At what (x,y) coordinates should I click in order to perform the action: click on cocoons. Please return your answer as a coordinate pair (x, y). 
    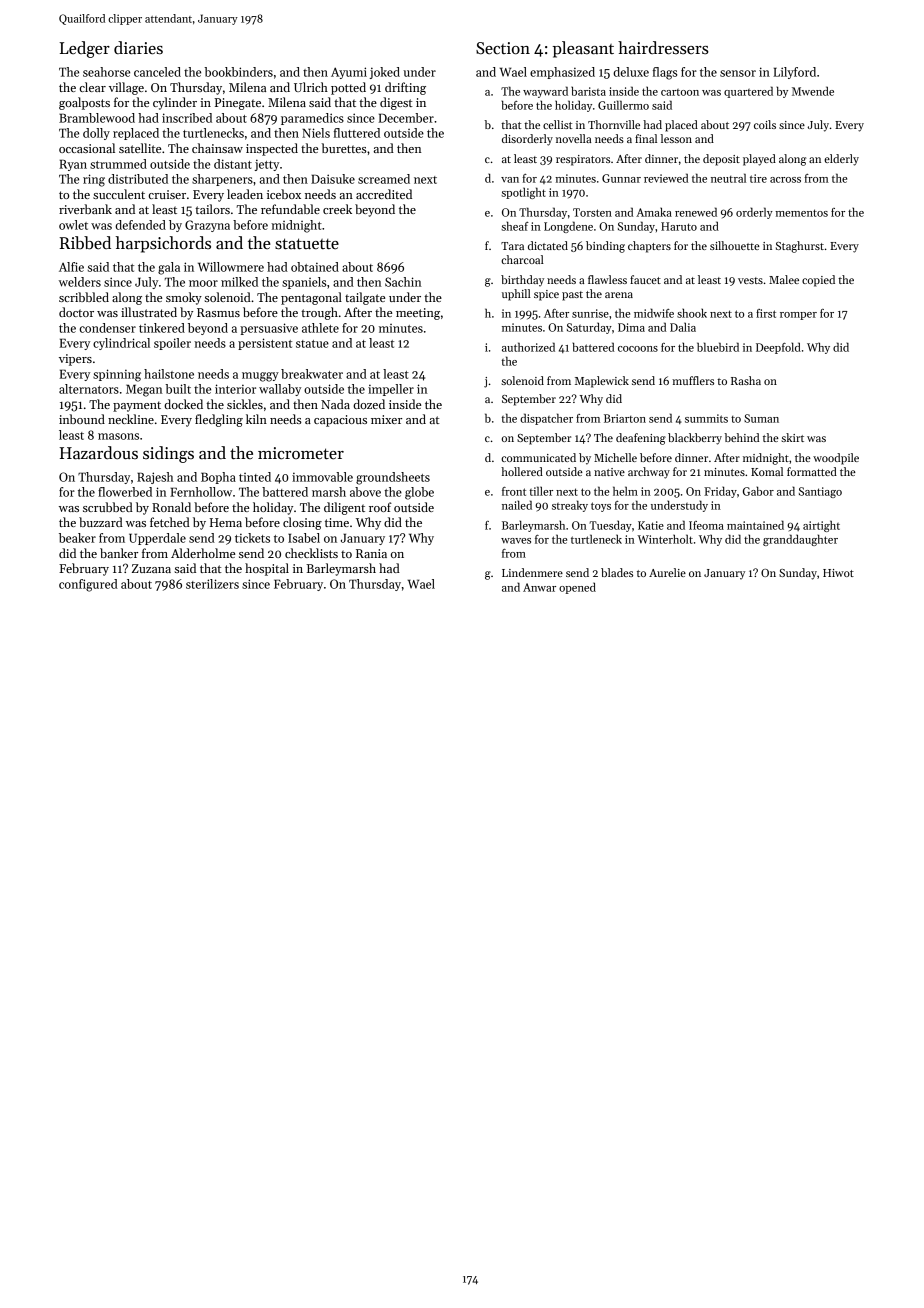
    Looking at the image, I should click on (638, 349).
